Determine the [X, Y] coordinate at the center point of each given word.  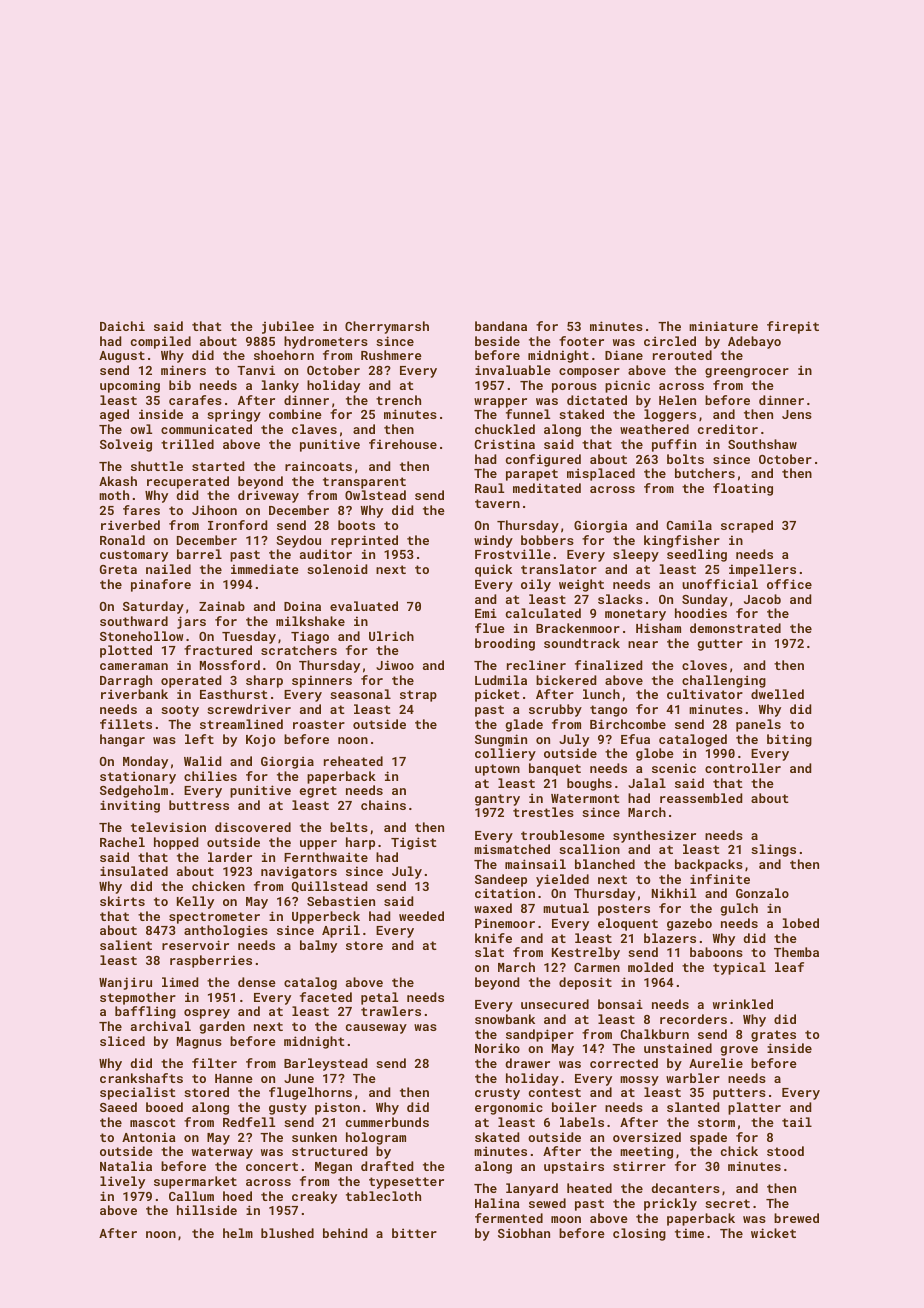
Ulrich [391, 636]
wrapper [500, 403]
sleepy [636, 555]
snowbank [505, 1019]
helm [238, 1233]
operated [191, 681]
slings [773, 850]
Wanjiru [125, 983]
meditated [547, 488]
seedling [697, 555]
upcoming [130, 386]
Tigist [414, 843]
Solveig [126, 445]
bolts [685, 459]
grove [739, 1051]
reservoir [195, 945]
